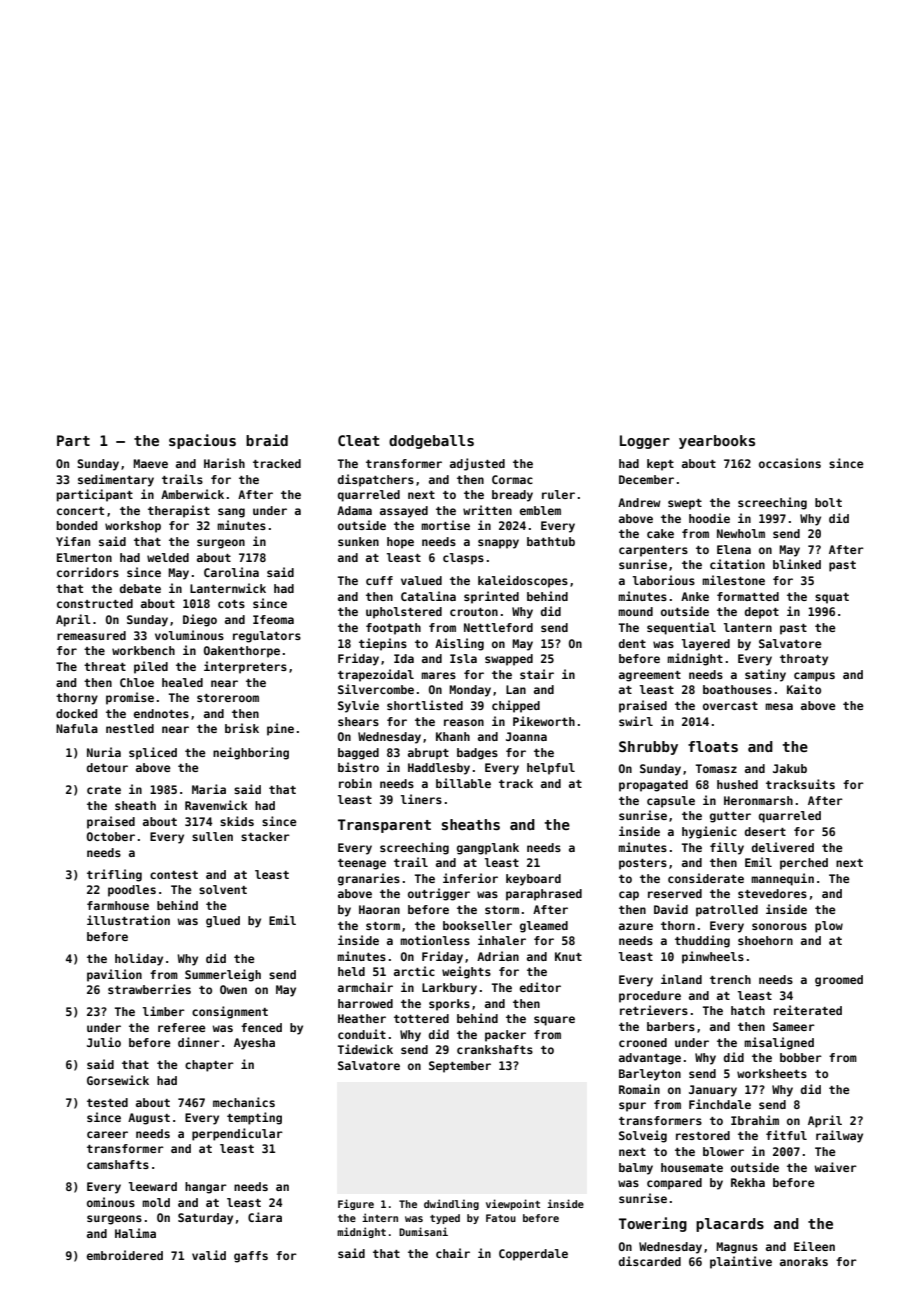 The image size is (924, 1308). What do you see at coordinates (804, 660) in the screenshot?
I see `throaty` at bounding box center [804, 660].
